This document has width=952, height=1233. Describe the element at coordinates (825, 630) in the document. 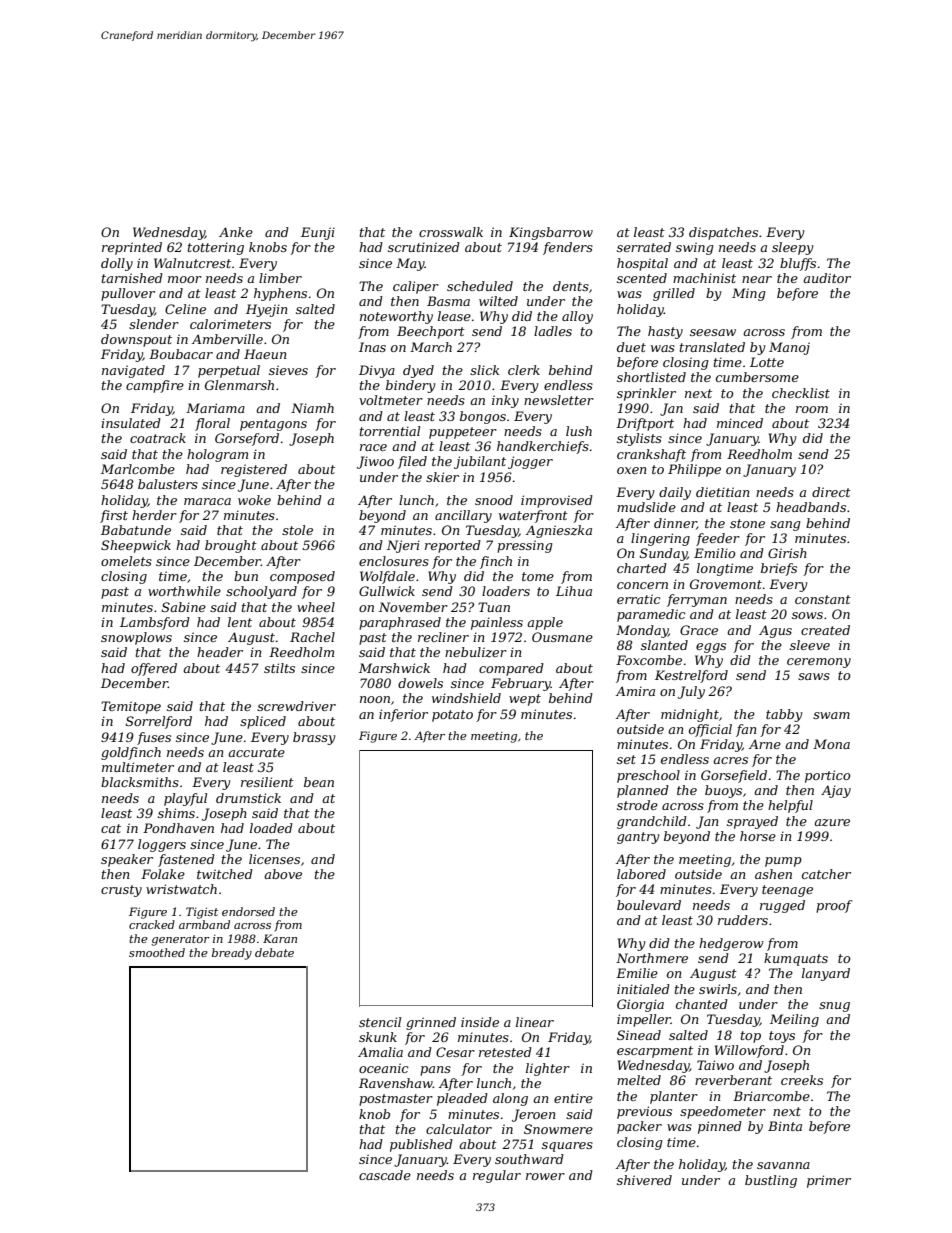

I see `created` at that location.
